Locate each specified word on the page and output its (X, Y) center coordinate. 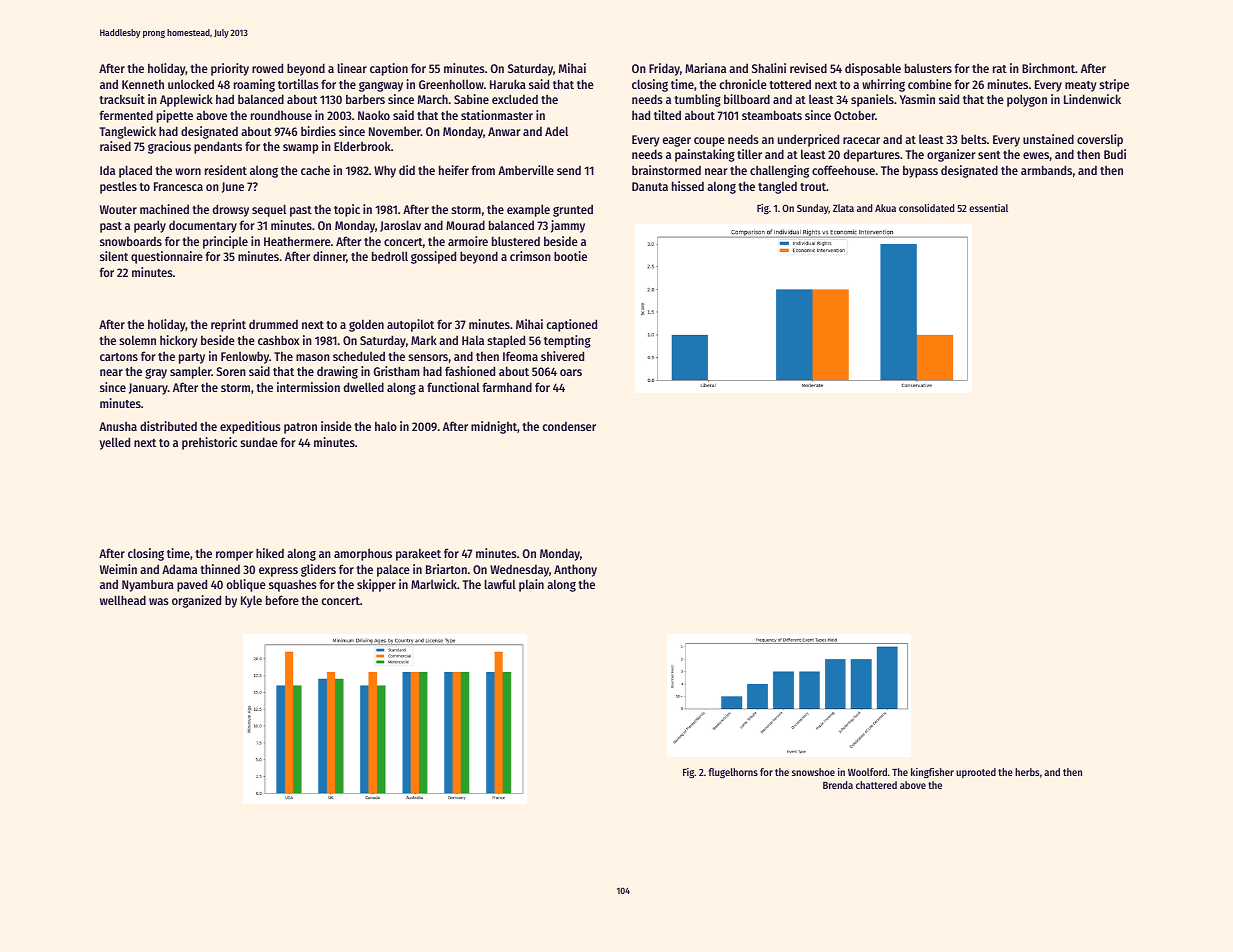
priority (230, 69)
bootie (570, 256)
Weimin (118, 569)
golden (366, 325)
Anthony (575, 570)
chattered (876, 785)
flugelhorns (733, 773)
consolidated (926, 208)
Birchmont (1048, 68)
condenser (569, 426)
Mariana (705, 68)
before (282, 600)
